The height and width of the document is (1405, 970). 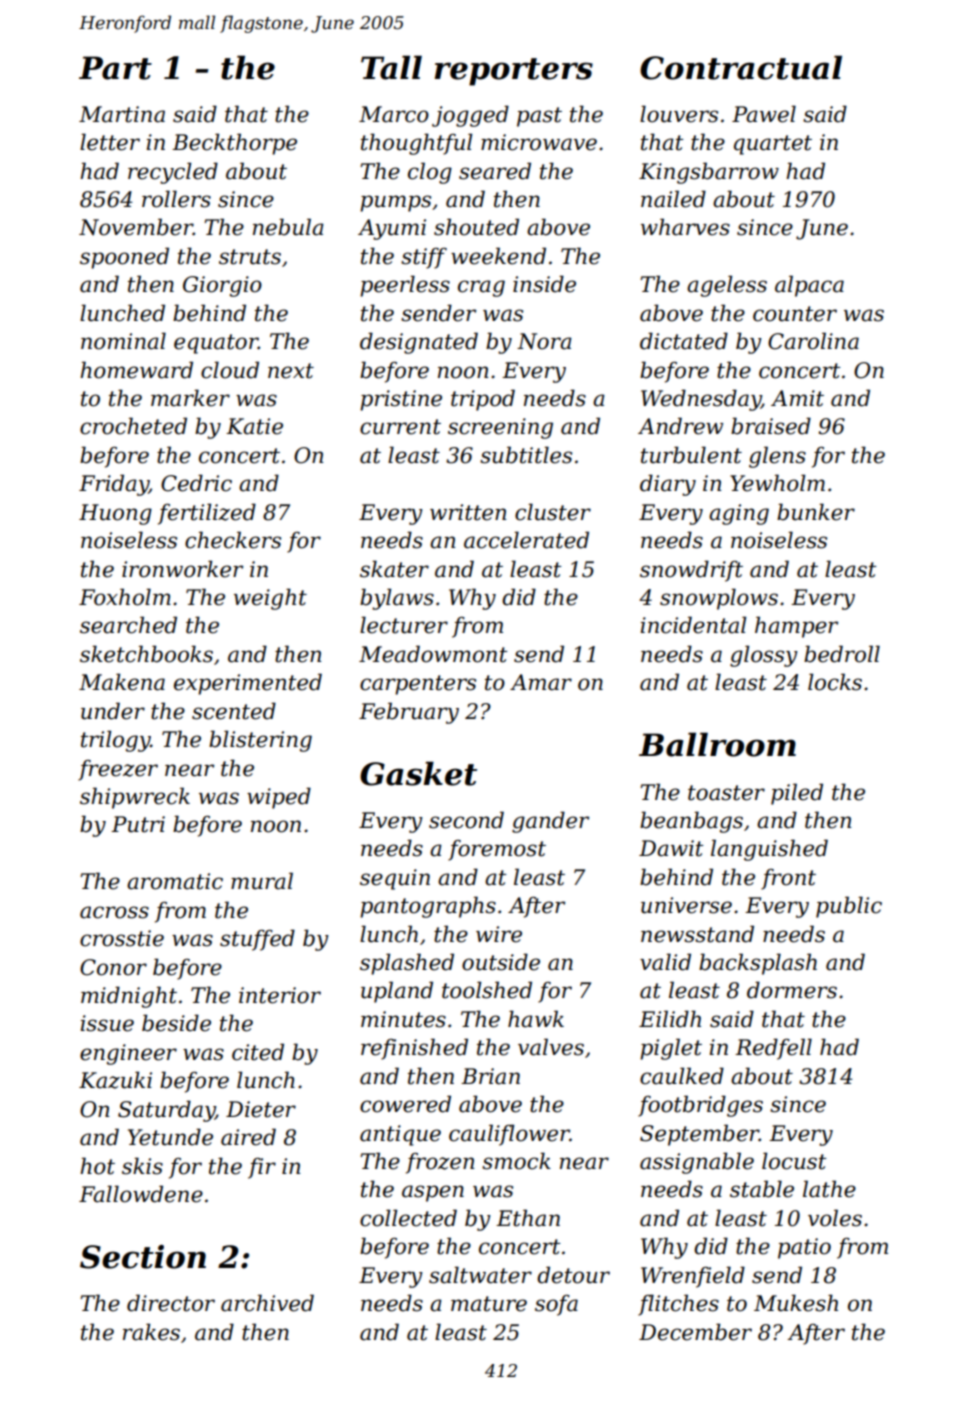 What do you see at coordinates (151, 1332) in the document?
I see `rakes` at bounding box center [151, 1332].
